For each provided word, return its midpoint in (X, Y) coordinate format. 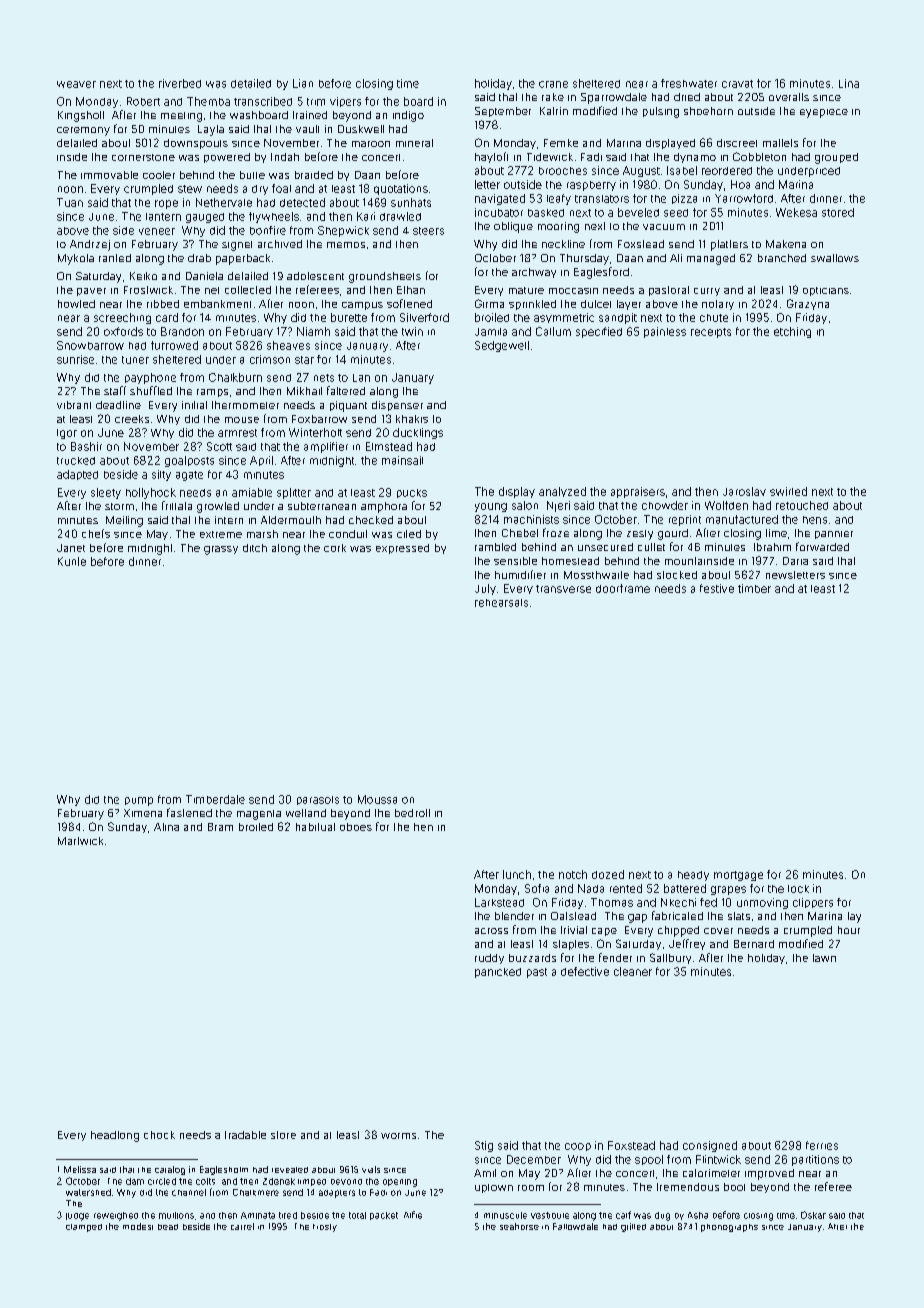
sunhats (411, 202)
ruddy (489, 959)
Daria (795, 561)
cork (335, 548)
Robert (143, 101)
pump (139, 801)
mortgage (738, 876)
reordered (727, 171)
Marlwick (80, 841)
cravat (737, 84)
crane (553, 84)
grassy (221, 550)
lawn (824, 958)
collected (248, 290)
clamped (84, 1228)
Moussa (377, 799)
